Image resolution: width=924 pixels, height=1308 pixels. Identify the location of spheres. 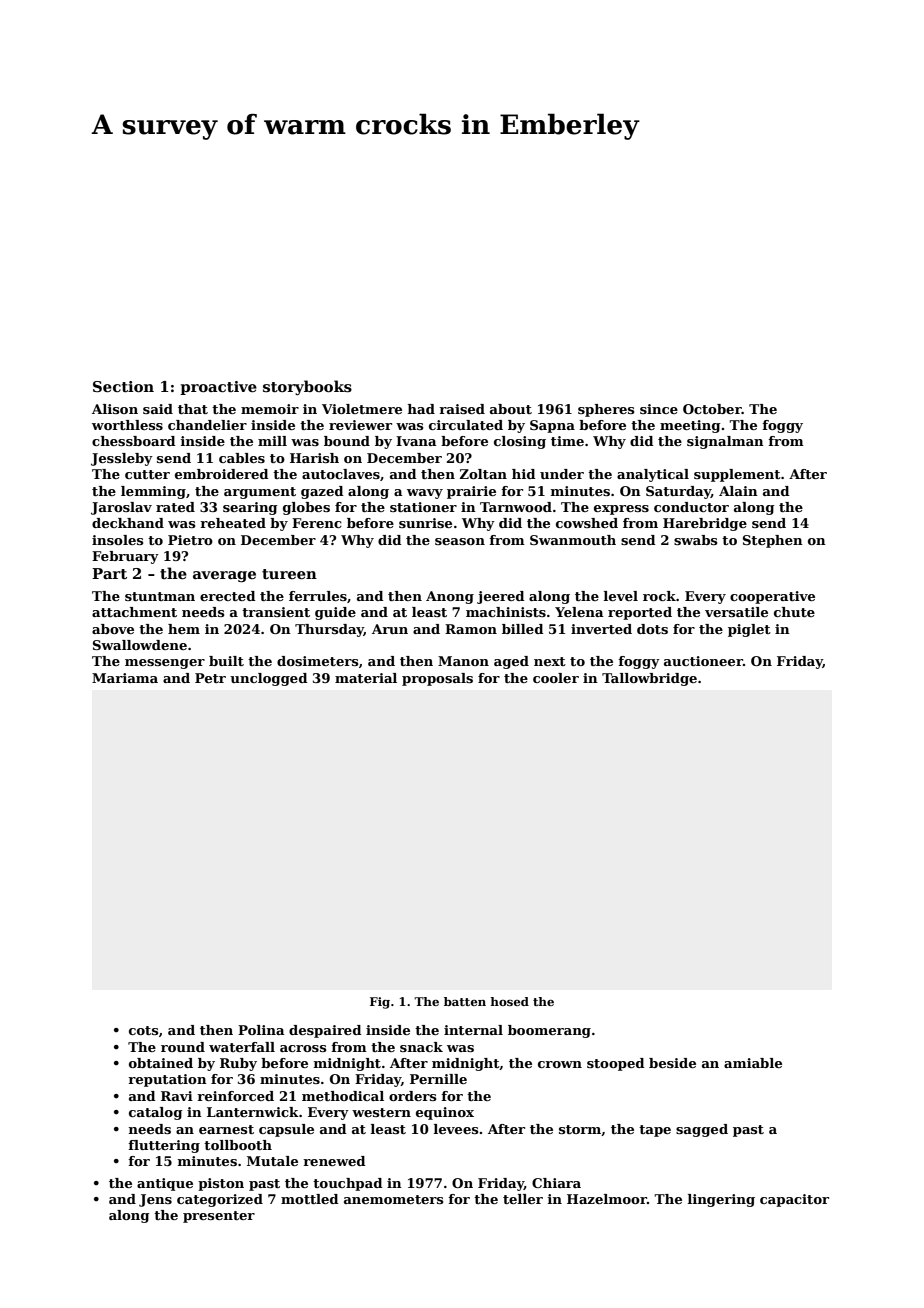
(606, 410).
